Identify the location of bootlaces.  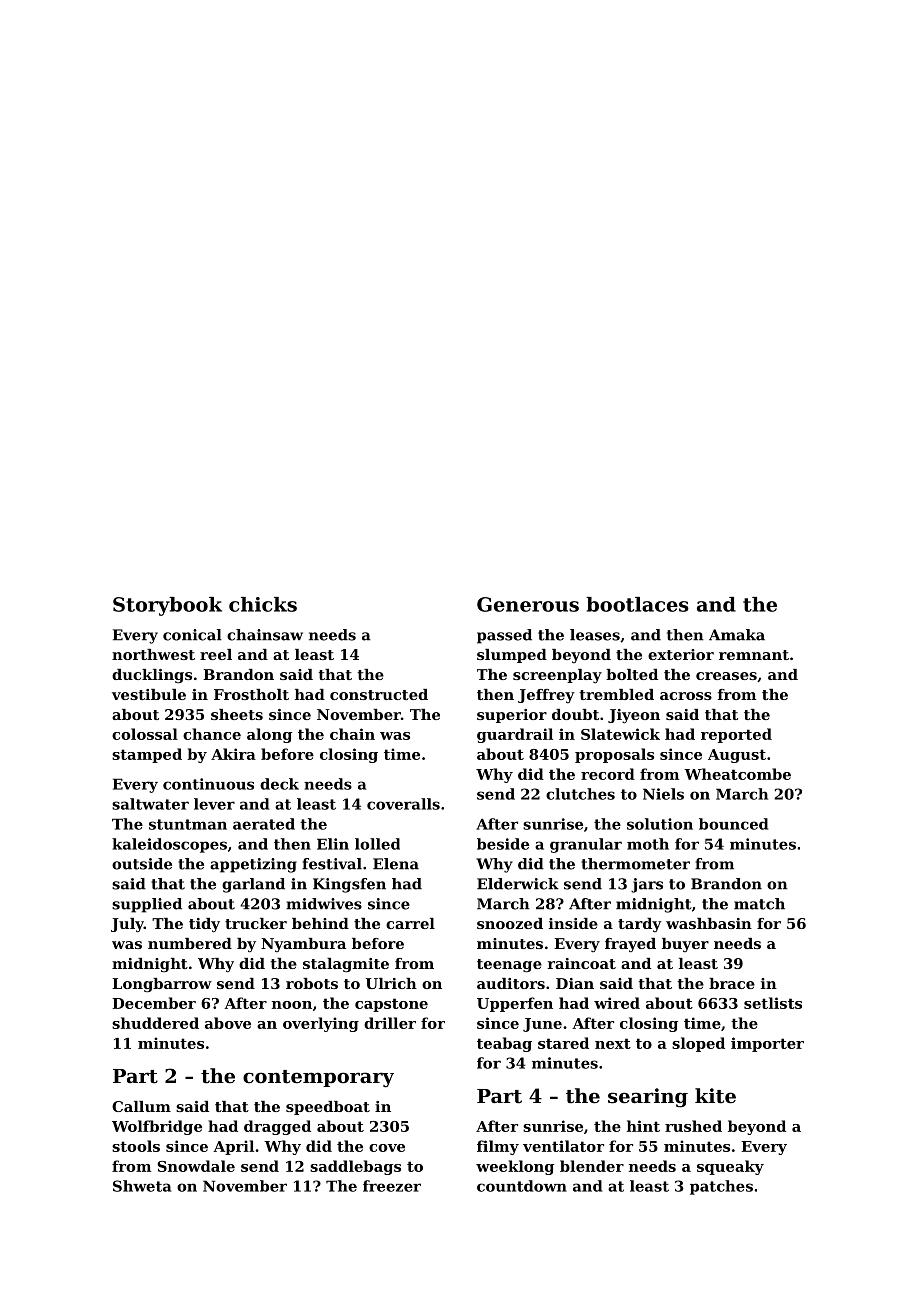
(637, 604).
